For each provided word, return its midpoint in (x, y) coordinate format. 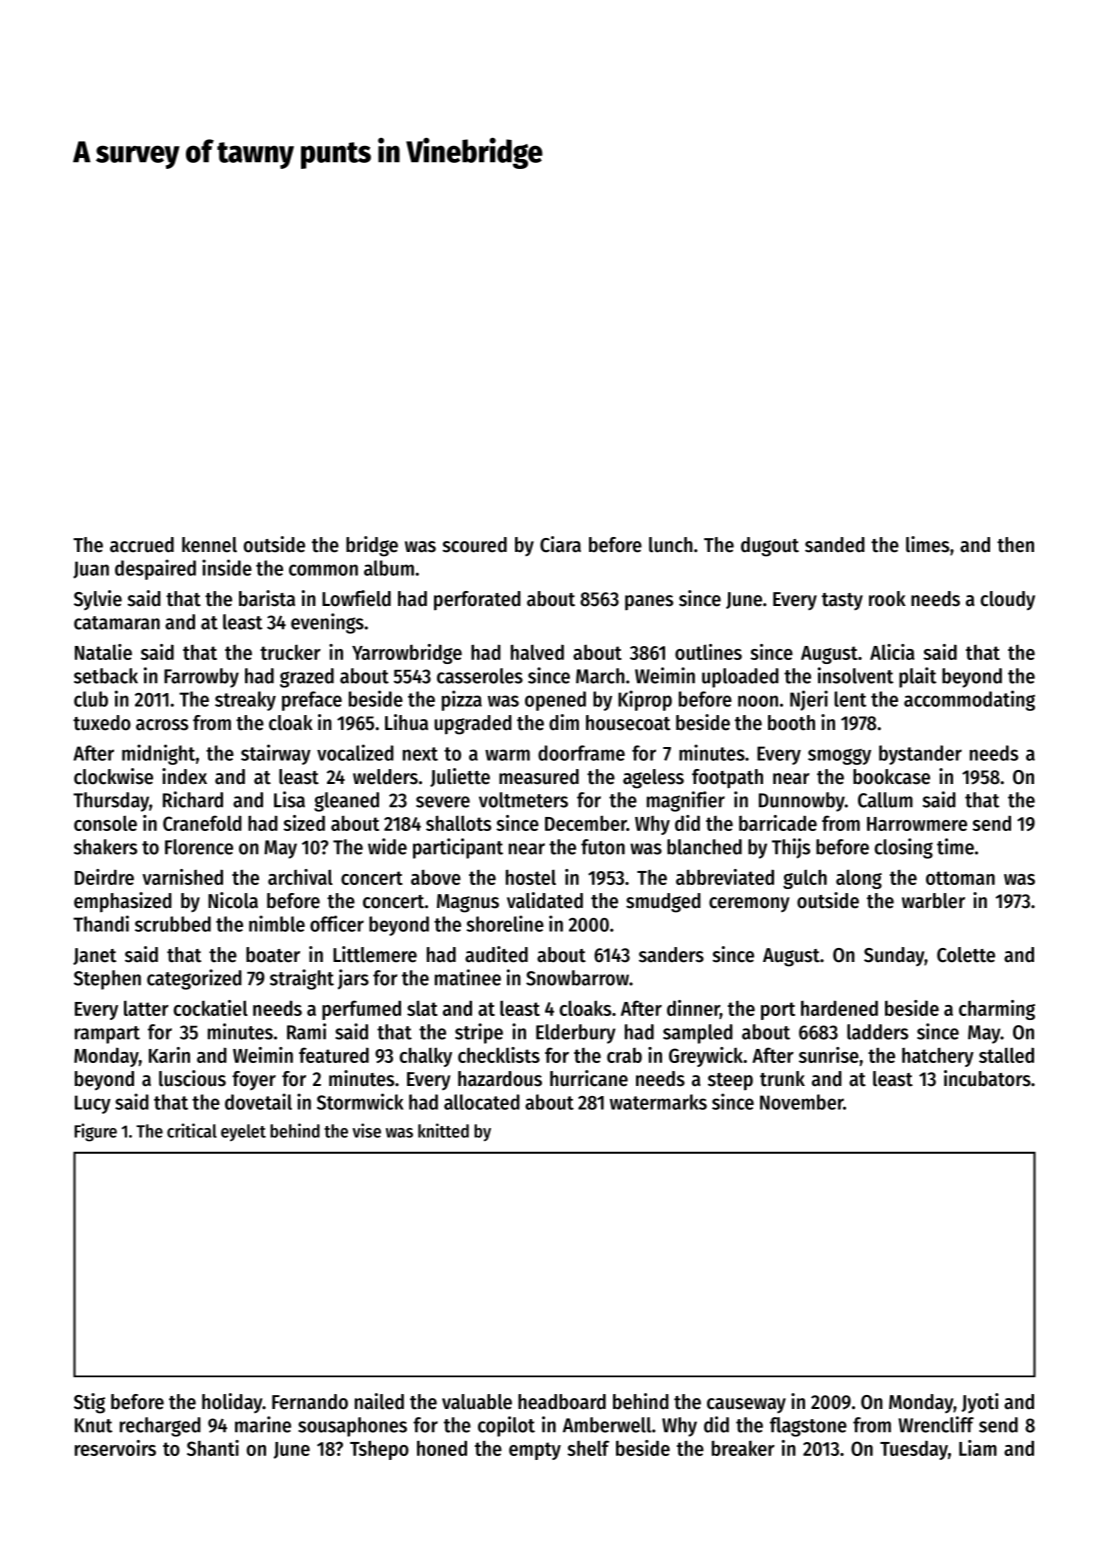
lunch (671, 545)
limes (927, 544)
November (802, 1102)
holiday (232, 1403)
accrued (142, 545)
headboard (562, 1402)
